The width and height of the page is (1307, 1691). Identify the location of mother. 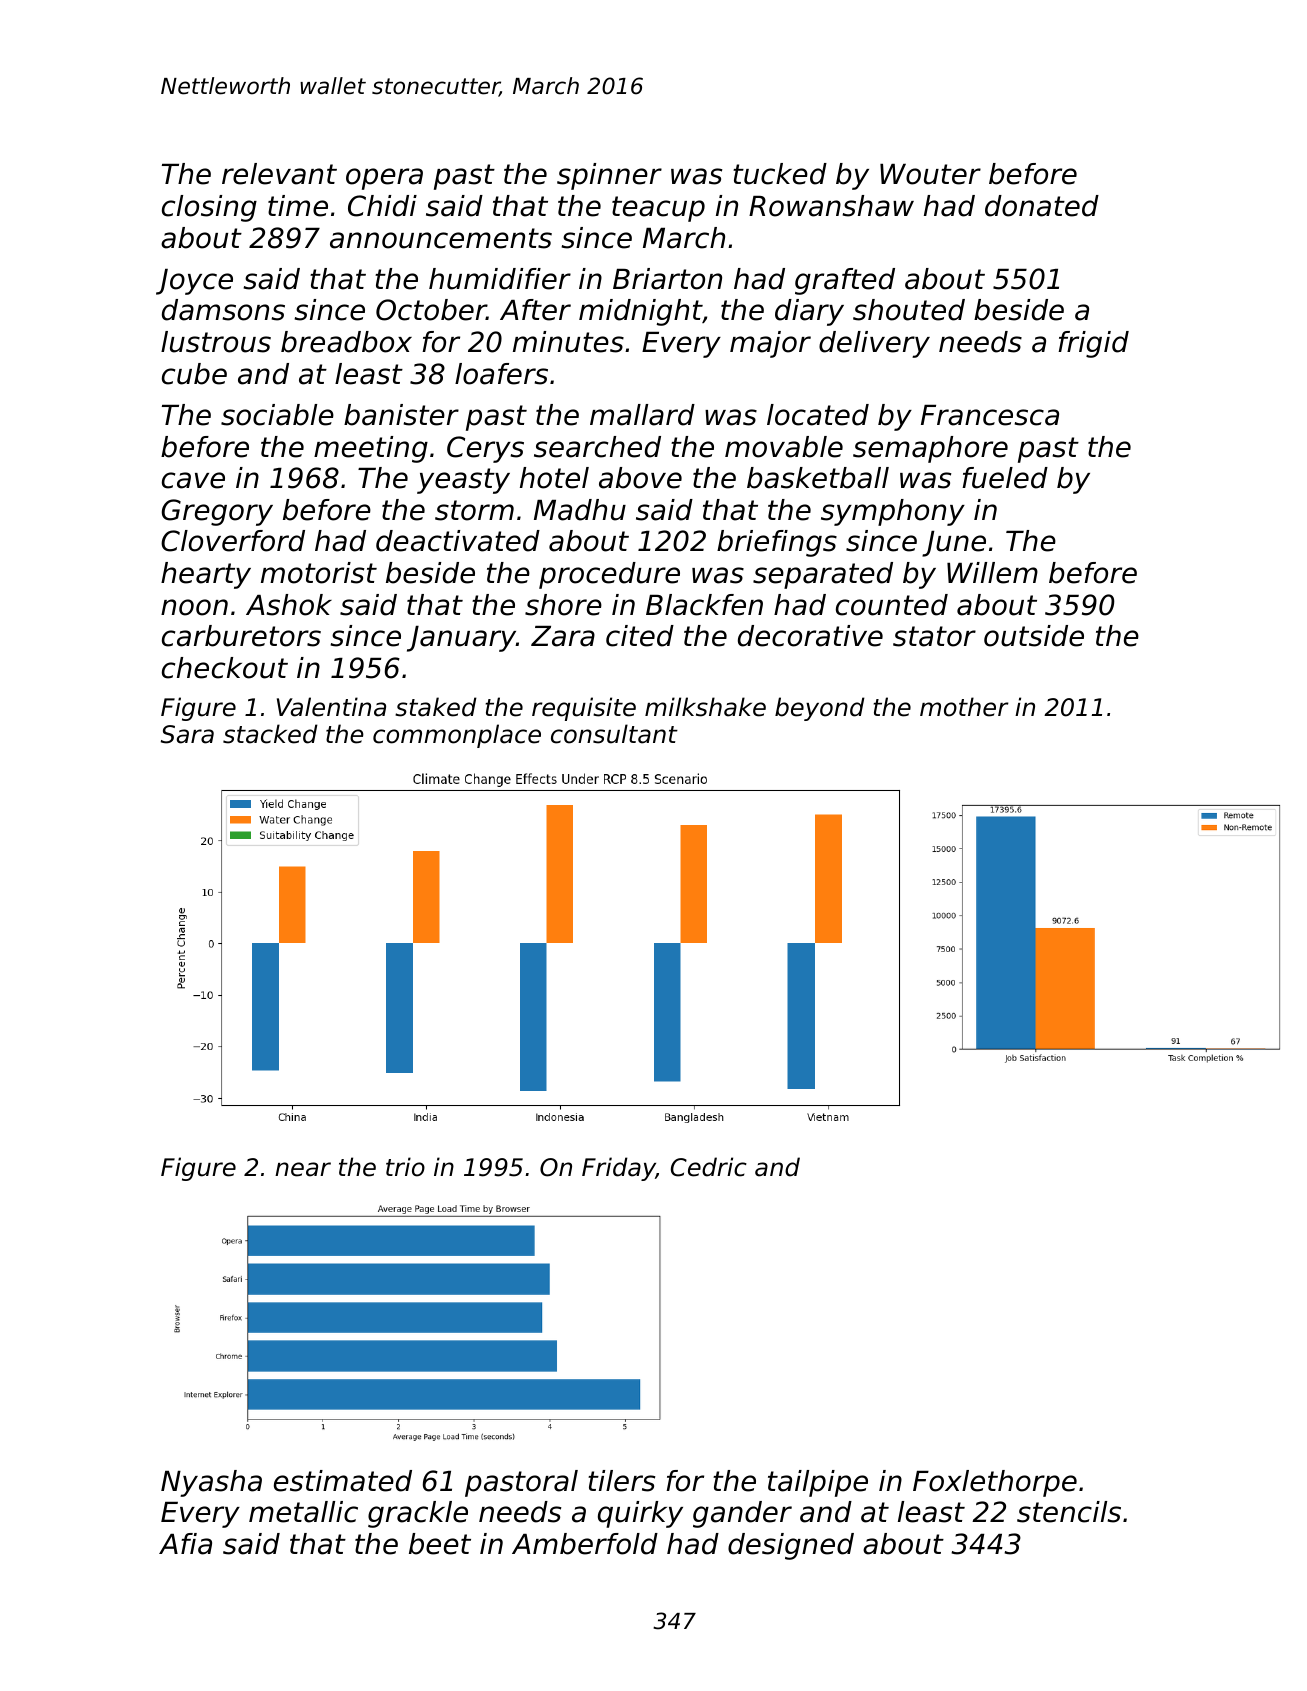
(964, 707).
